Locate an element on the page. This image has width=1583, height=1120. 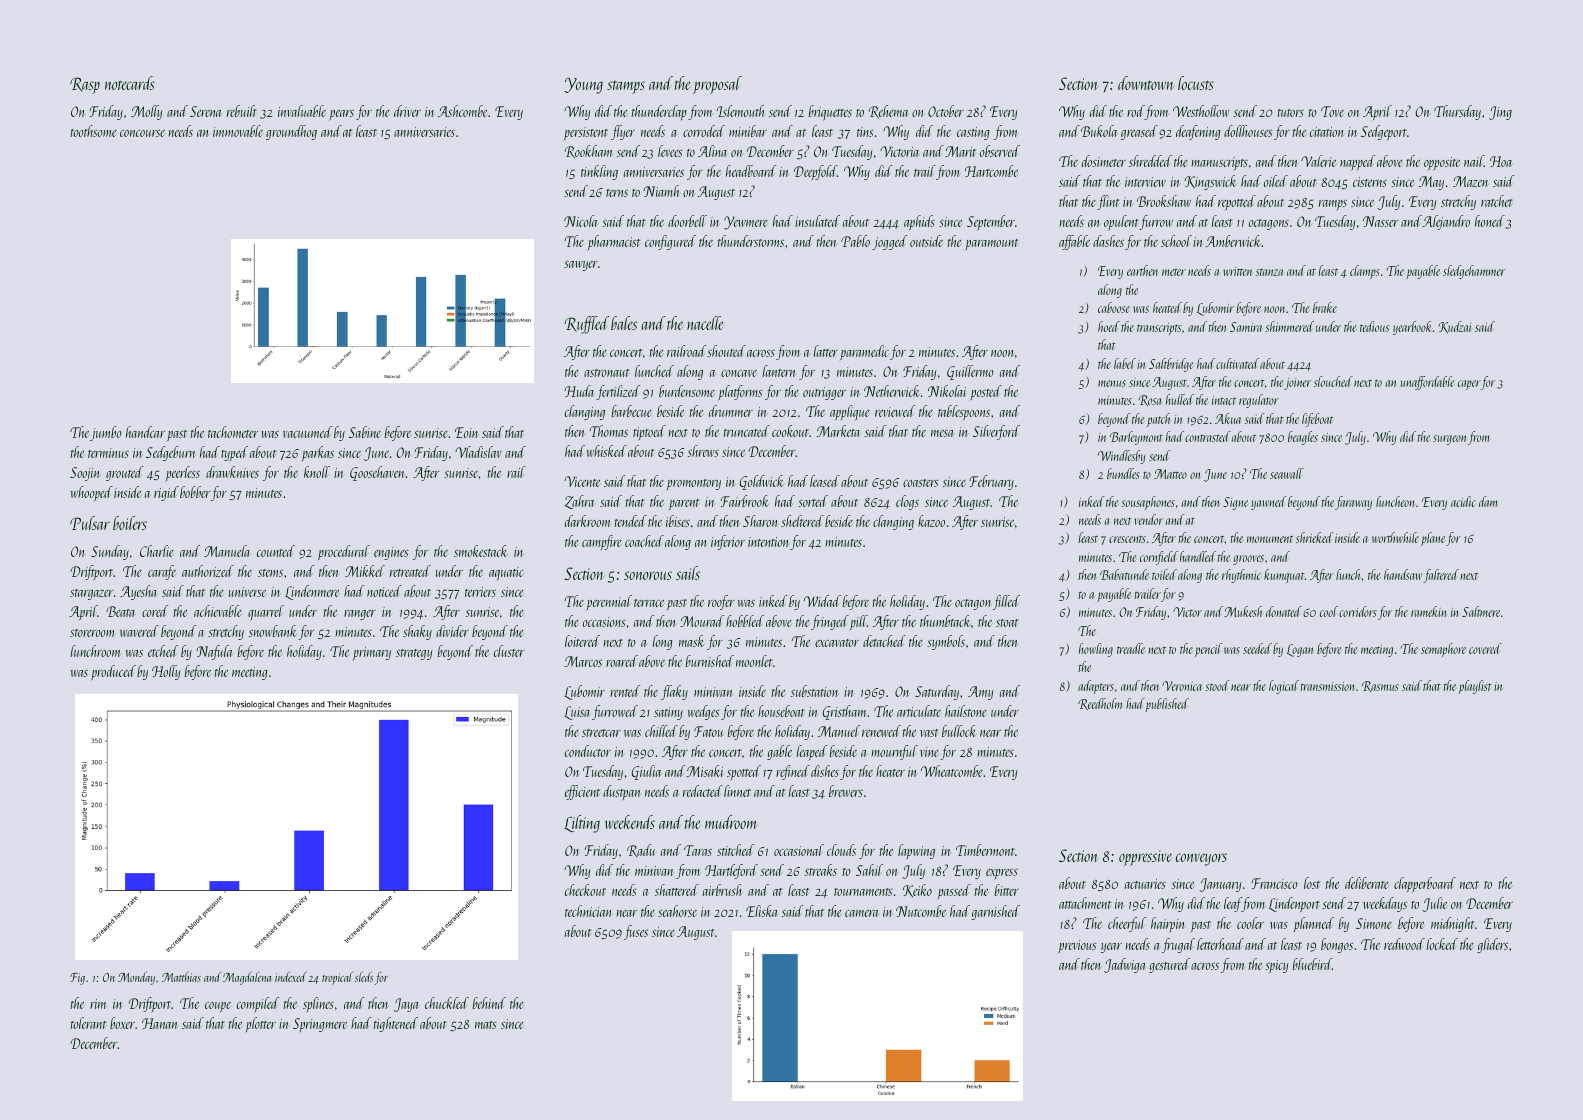
Widad is located at coordinates (822, 601).
